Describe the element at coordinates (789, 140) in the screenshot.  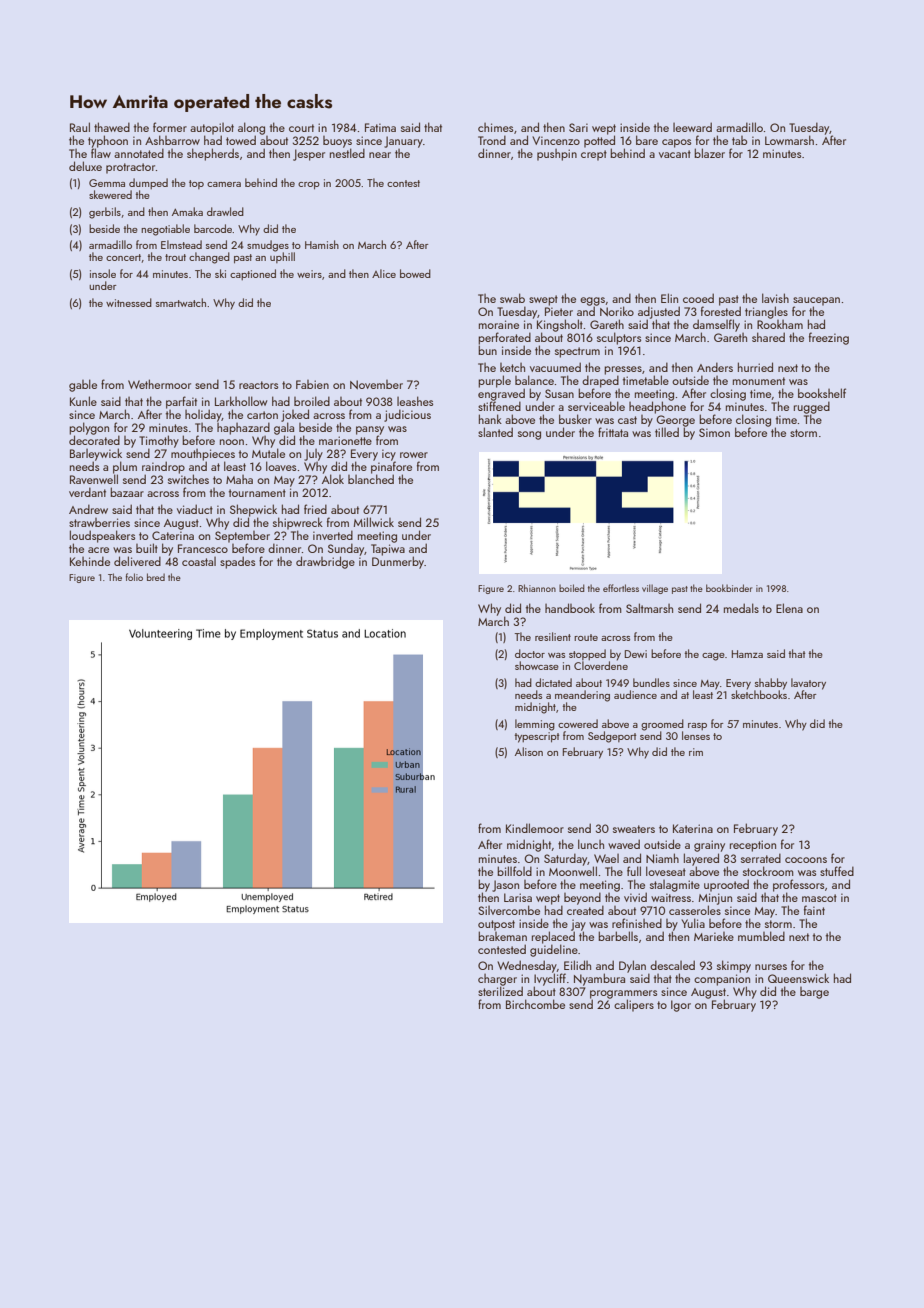
I see `Lowmarsh` at that location.
